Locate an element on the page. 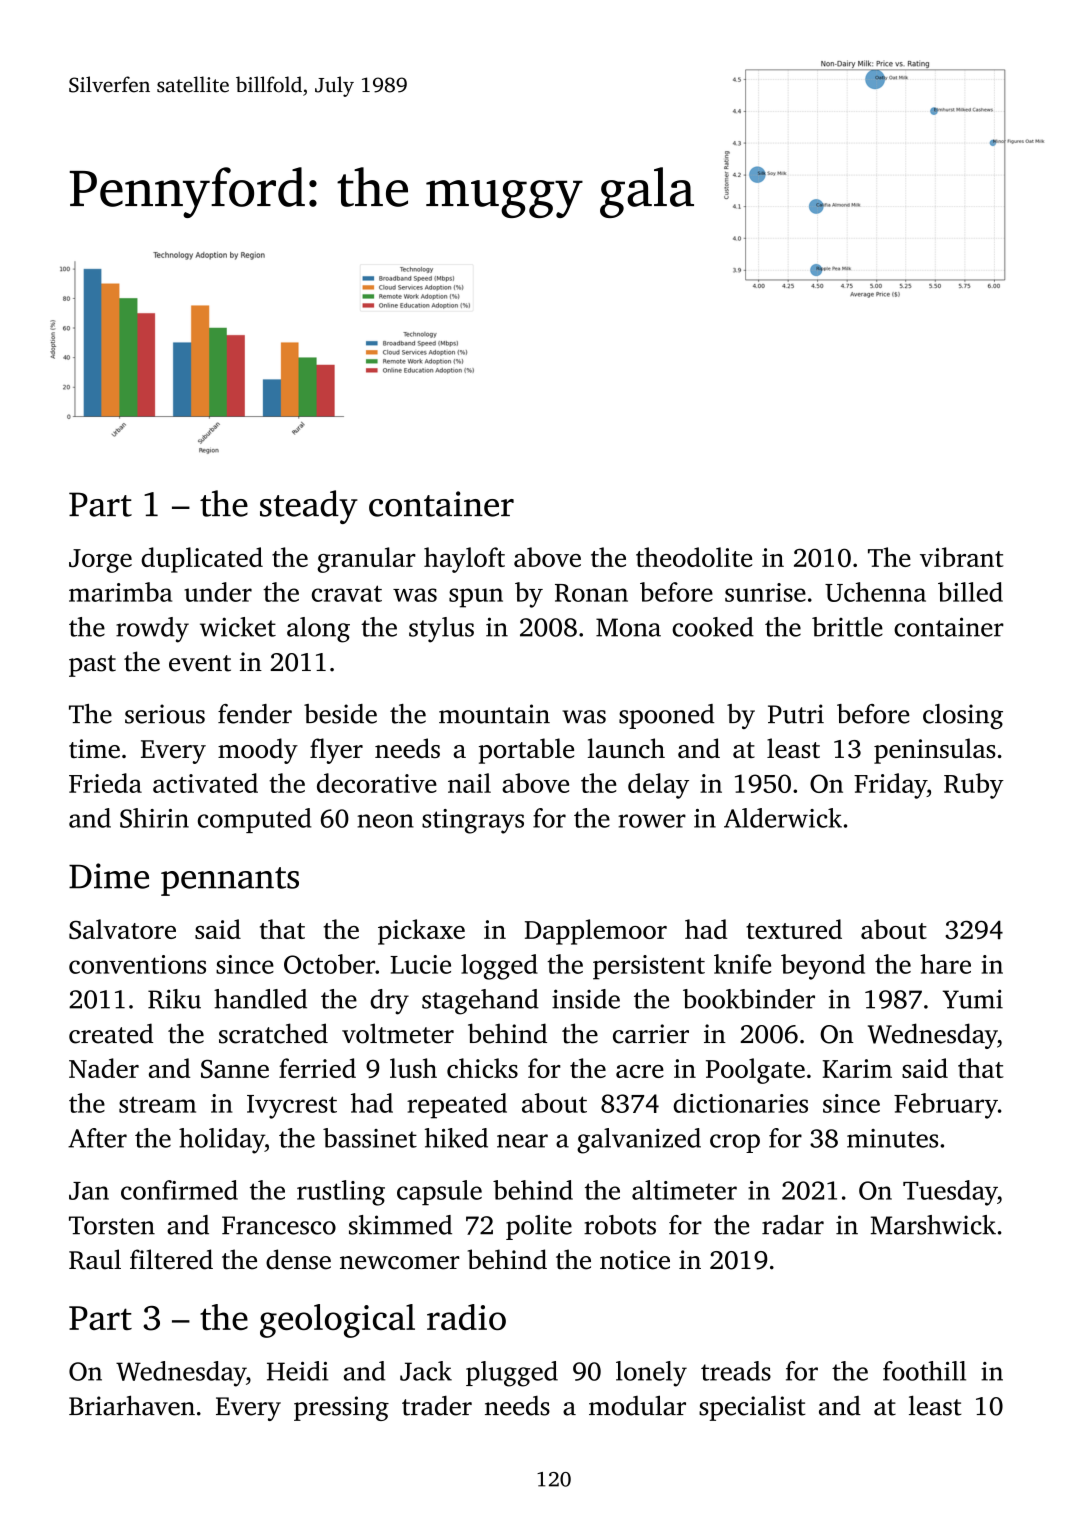 The width and height of the image is (1072, 1523). hayloft is located at coordinates (464, 560).
